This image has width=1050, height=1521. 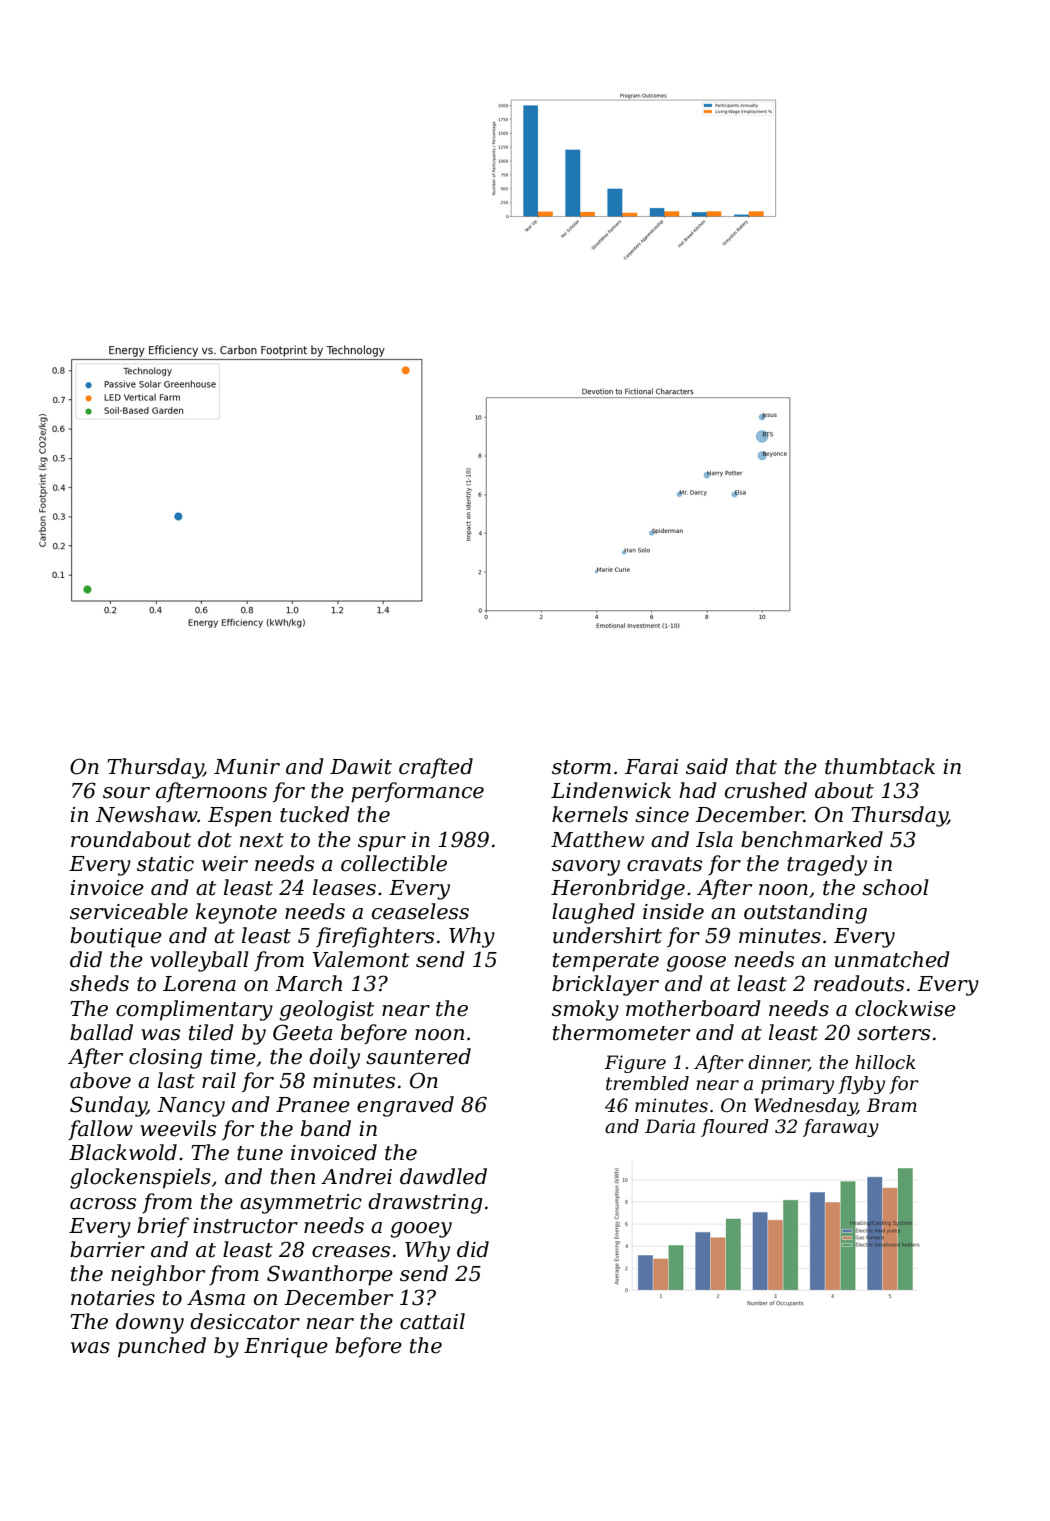 What do you see at coordinates (215, 839) in the image?
I see `dot` at bounding box center [215, 839].
